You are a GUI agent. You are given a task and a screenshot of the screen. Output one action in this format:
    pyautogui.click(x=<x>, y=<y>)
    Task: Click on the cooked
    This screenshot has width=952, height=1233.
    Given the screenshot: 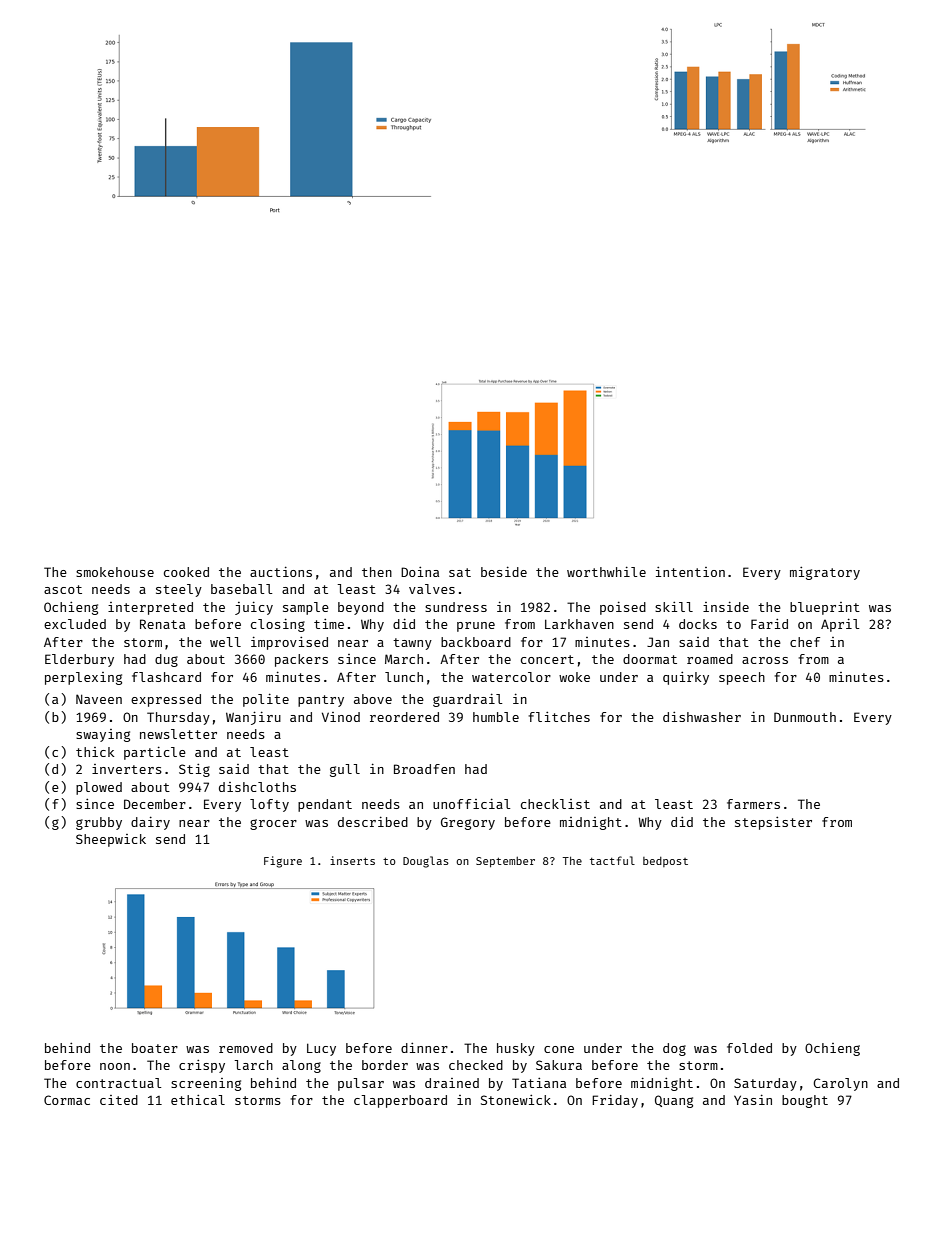 What is the action you would take?
    pyautogui.click(x=186, y=572)
